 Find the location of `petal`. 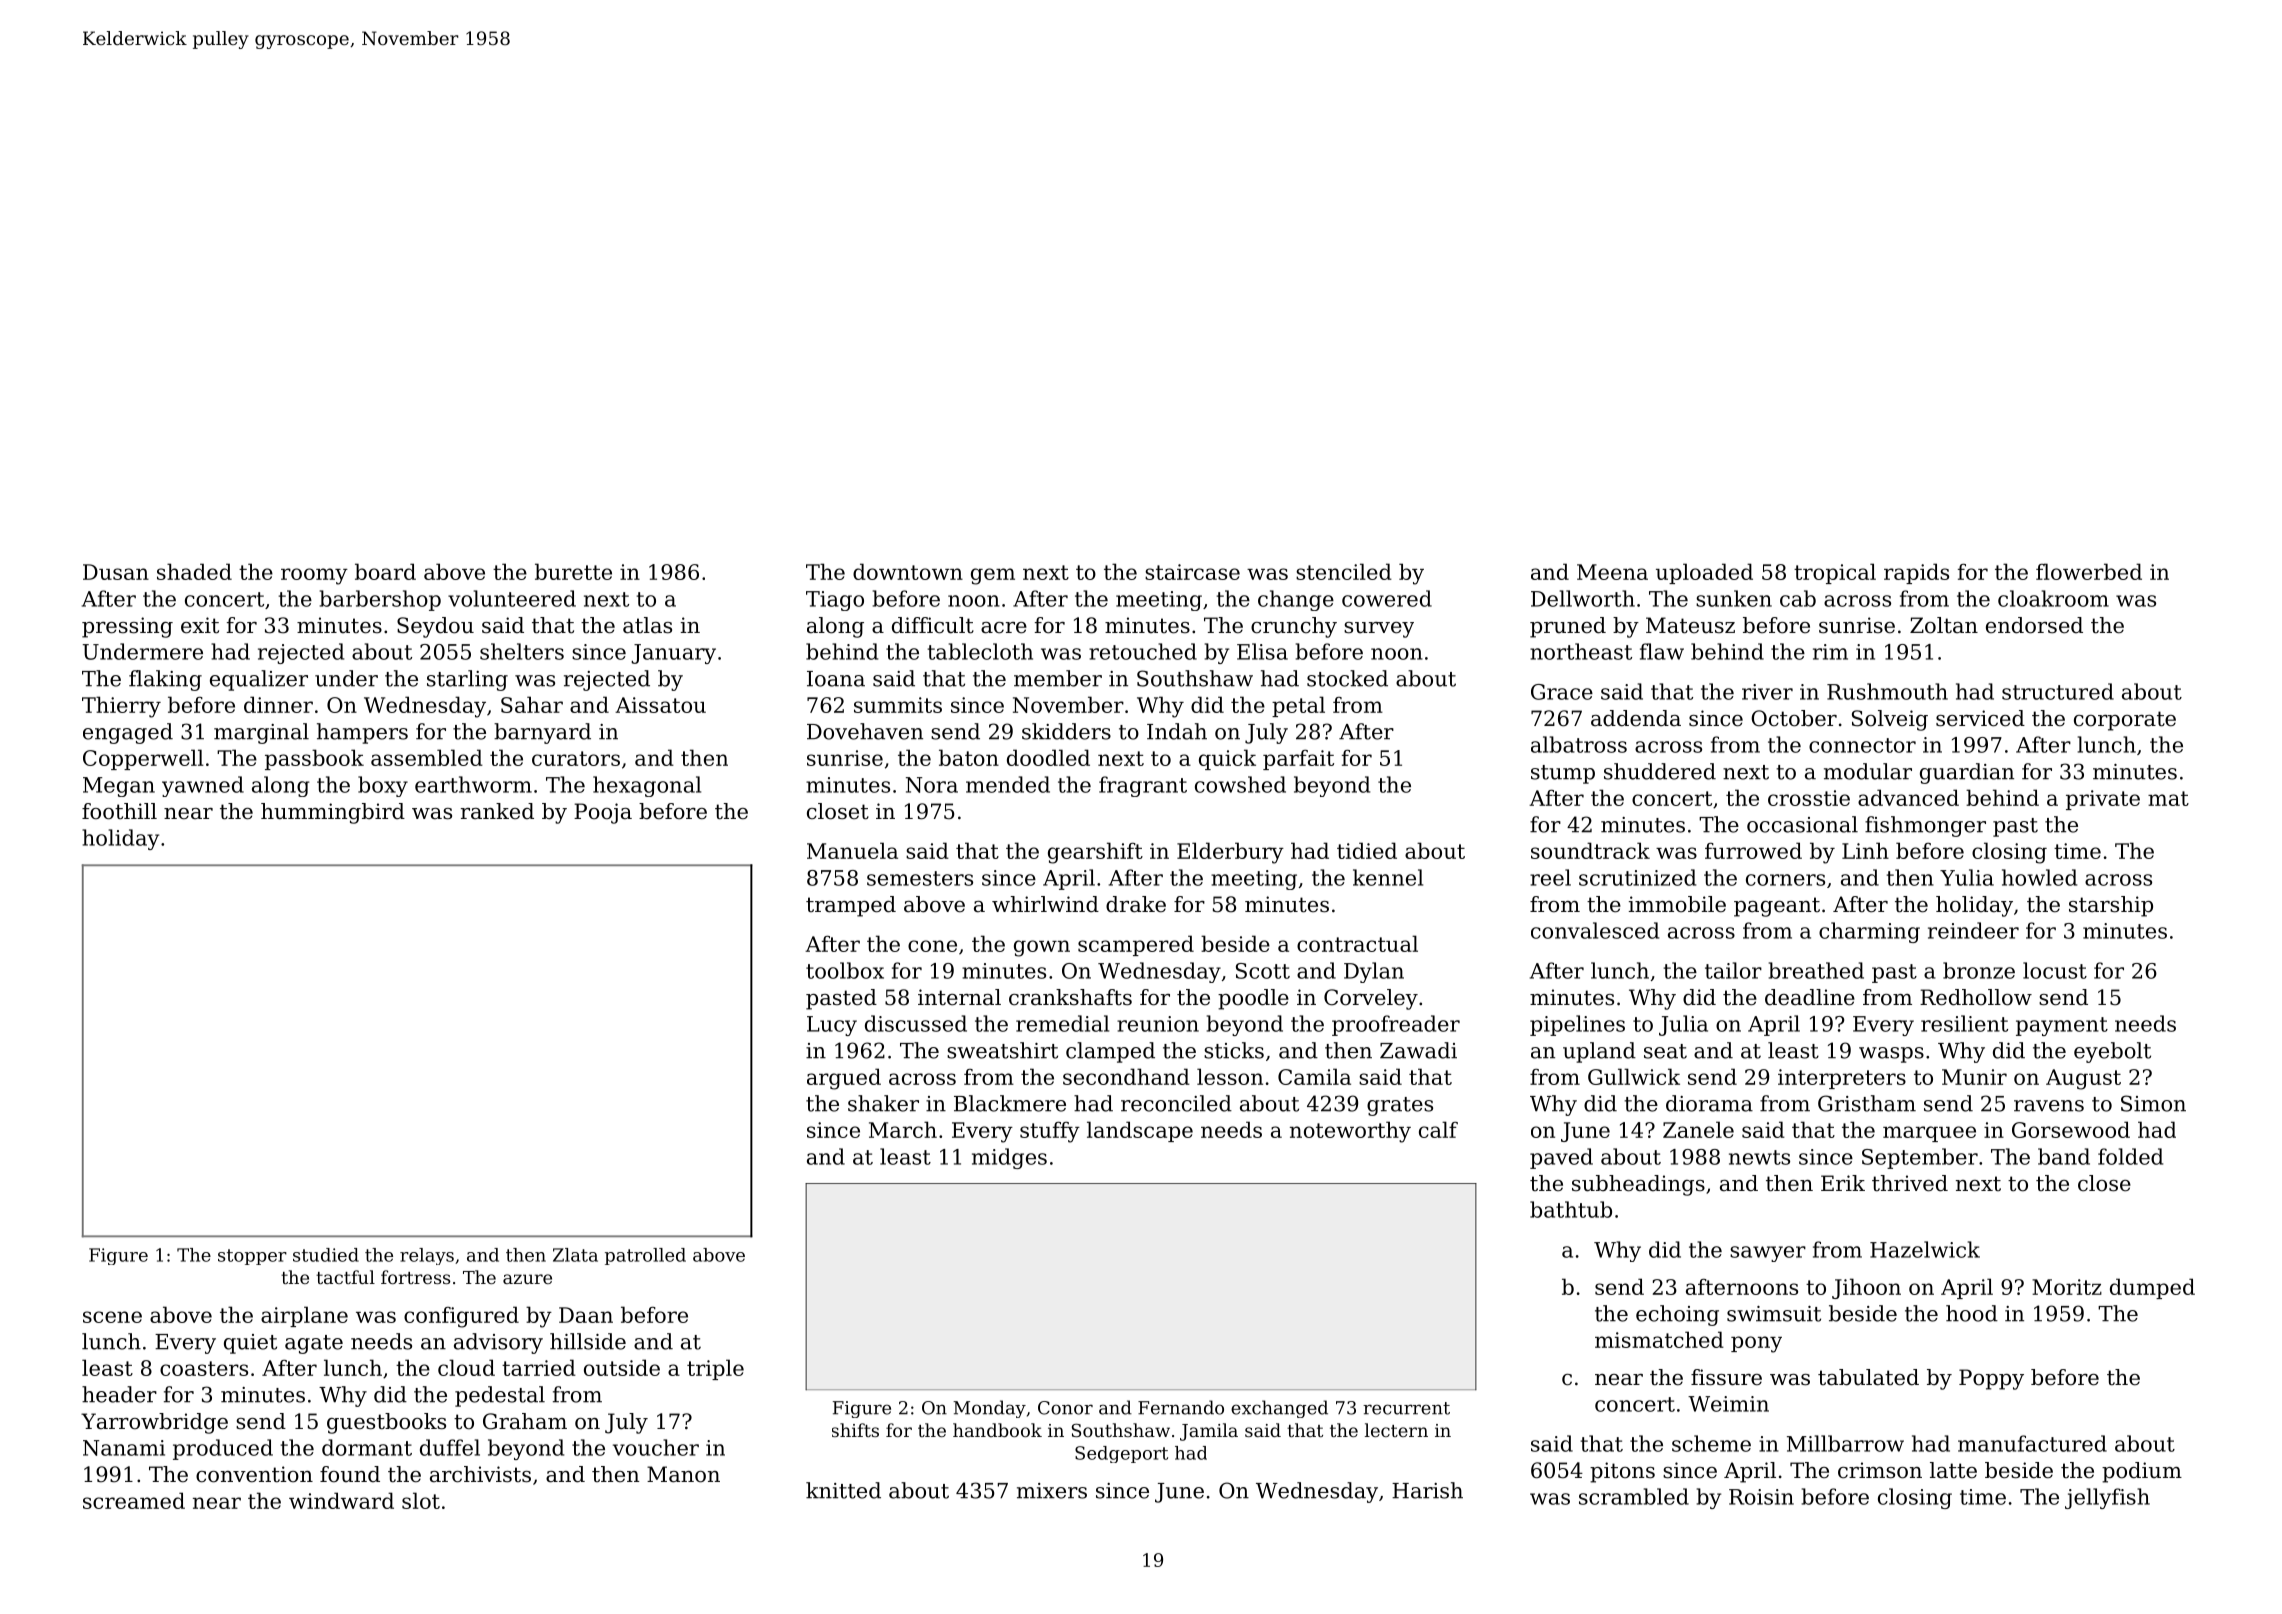

petal is located at coordinates (1298, 706).
